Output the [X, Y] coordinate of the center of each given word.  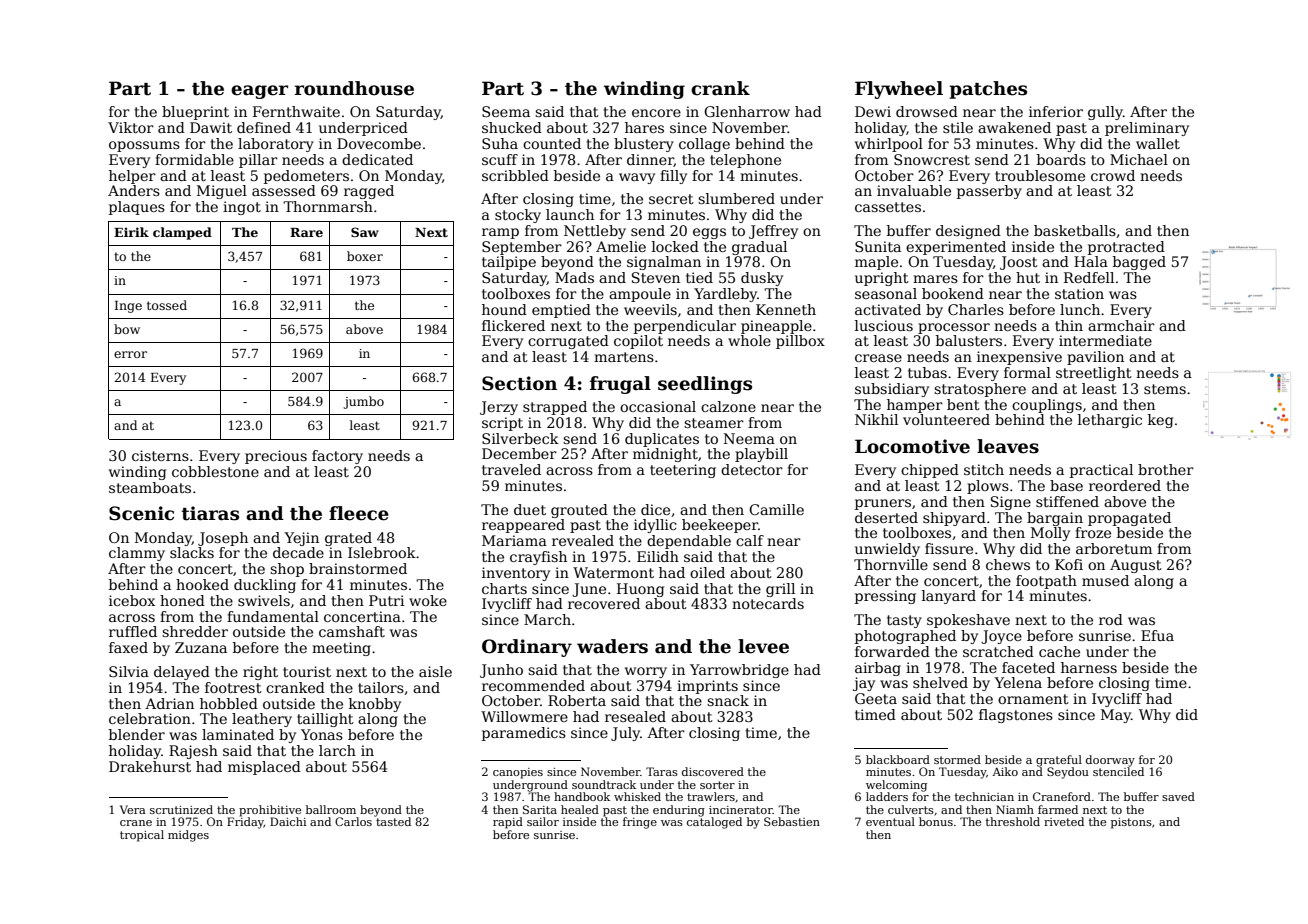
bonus [936, 821]
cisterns [160, 455]
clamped [182, 233]
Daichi [288, 821]
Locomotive [912, 446]
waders [612, 646]
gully [1105, 113]
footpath [1046, 582]
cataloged [714, 823]
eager [259, 92]
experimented [956, 248]
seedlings [705, 385]
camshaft [352, 631]
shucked [512, 127]
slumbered [736, 198]
